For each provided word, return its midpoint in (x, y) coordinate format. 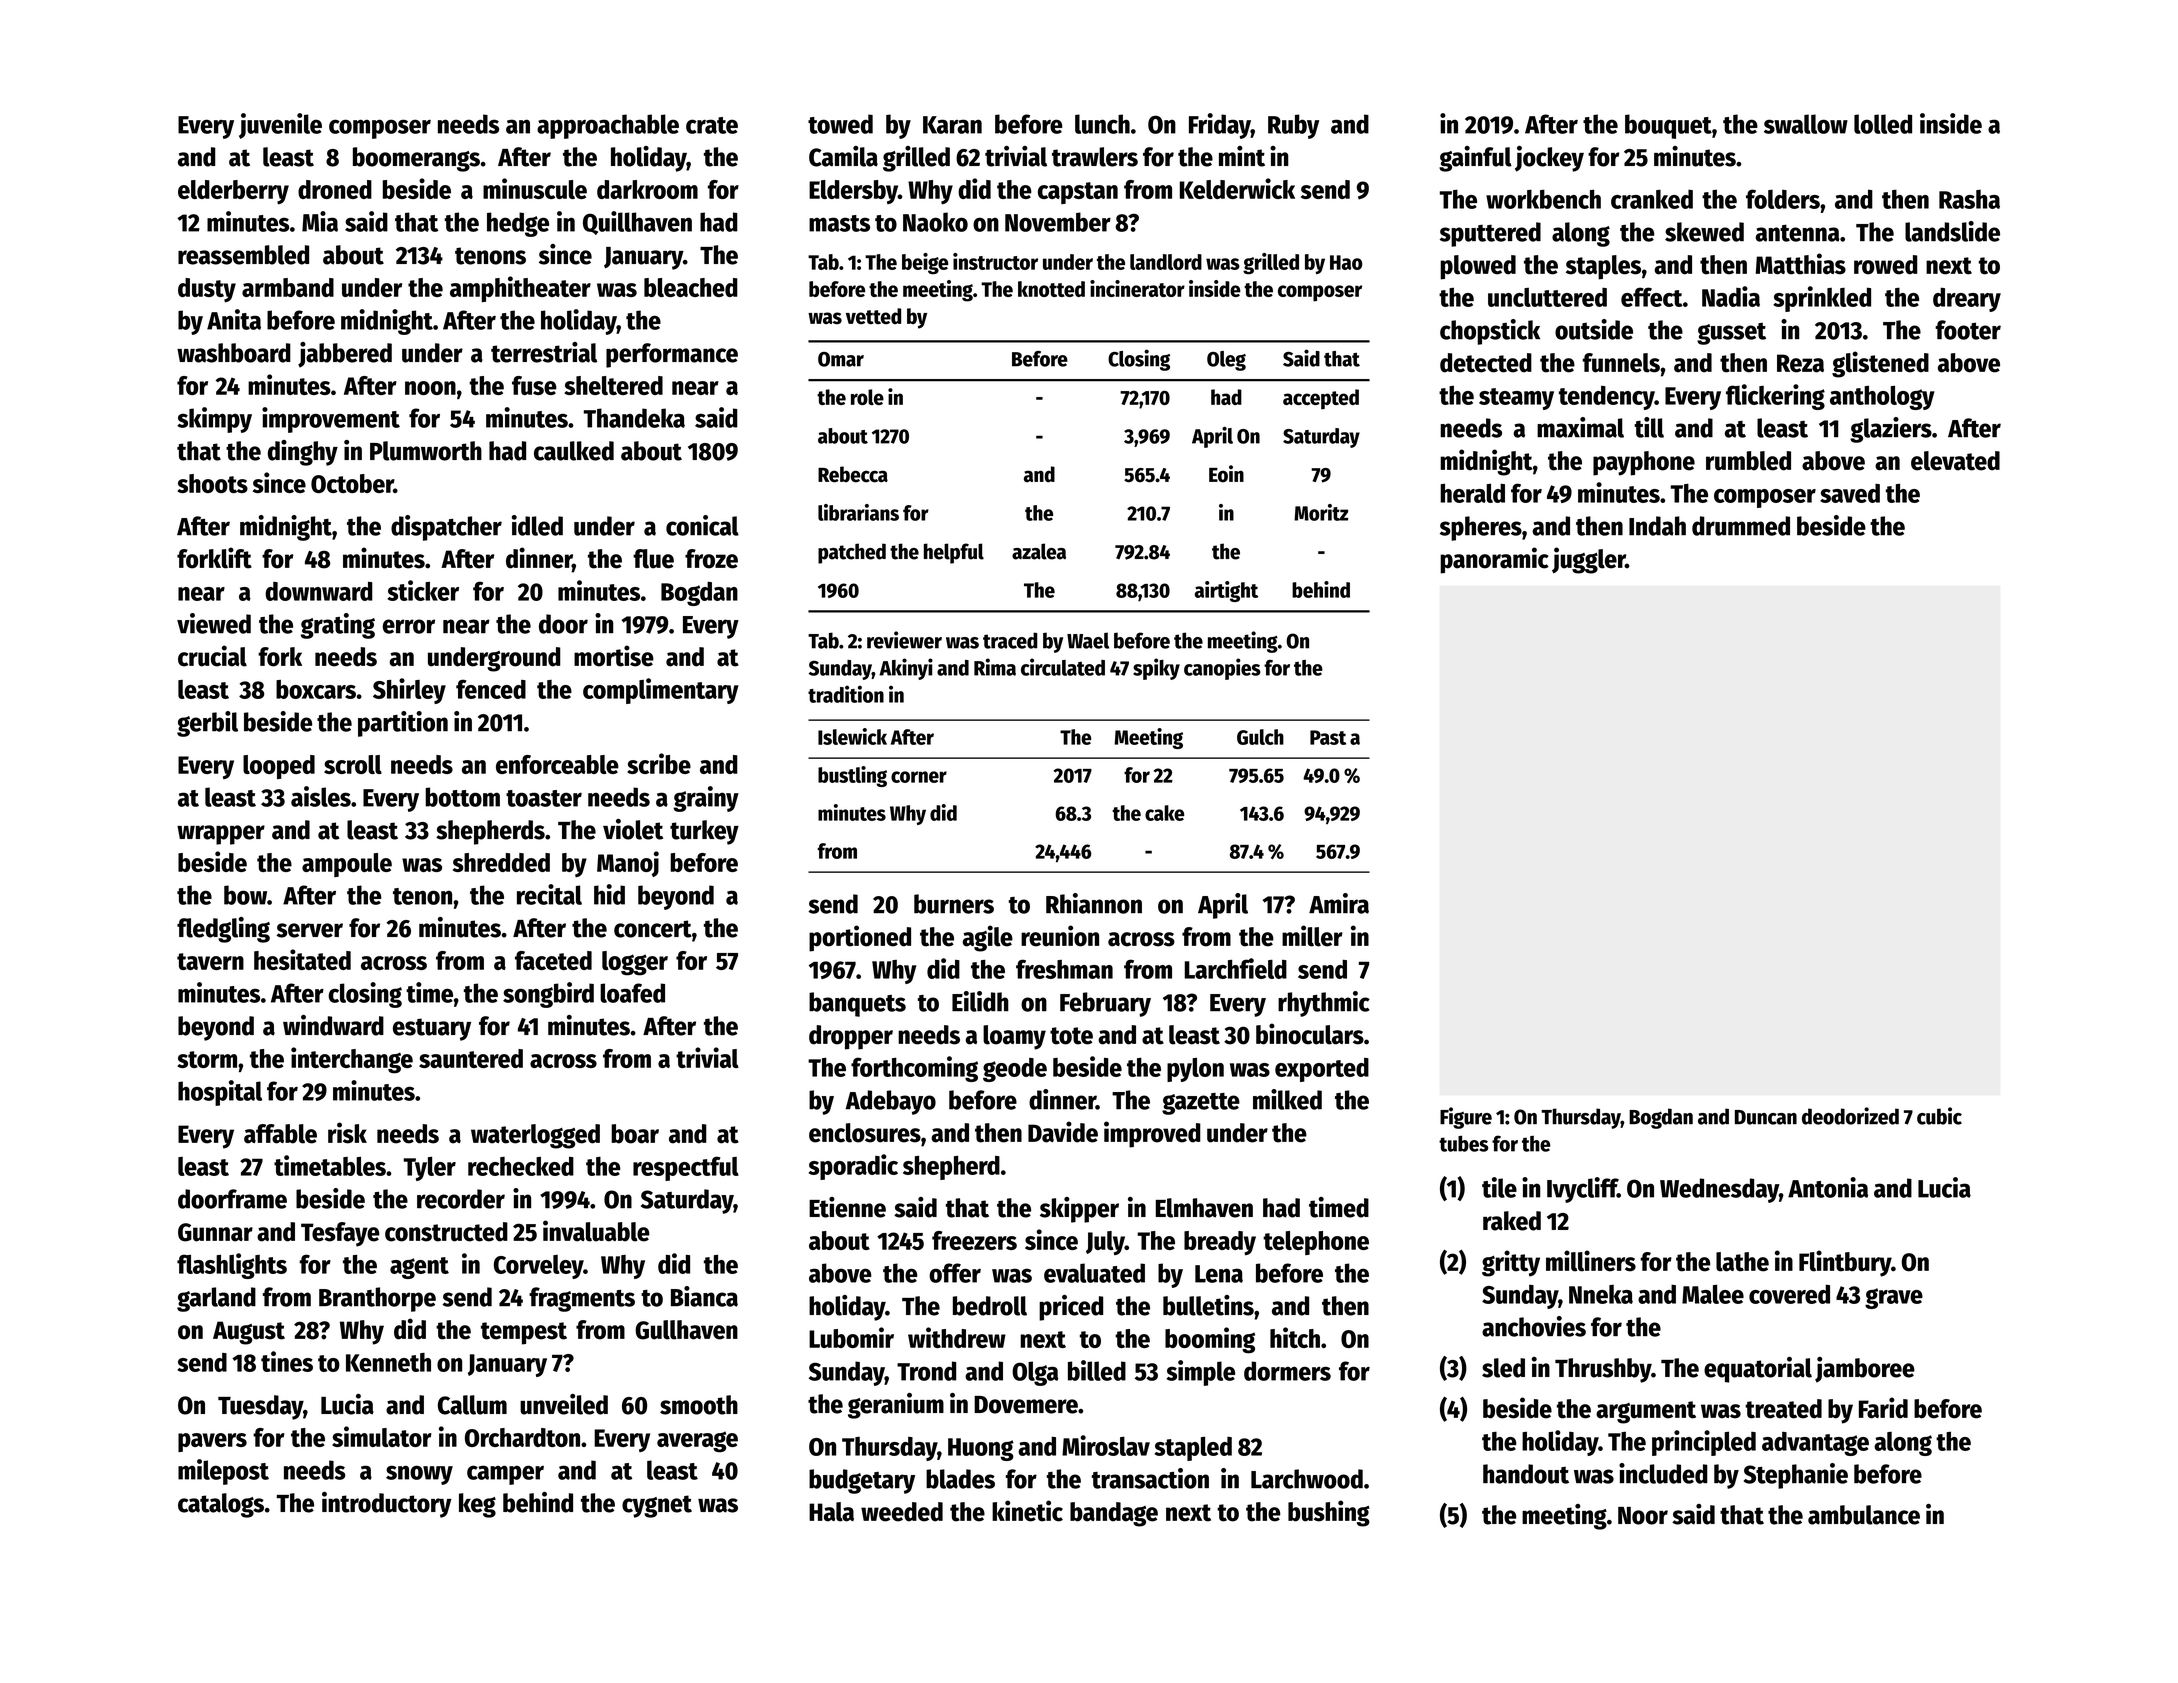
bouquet (1668, 126)
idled (537, 525)
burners (954, 904)
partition (403, 724)
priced (1071, 1308)
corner (919, 777)
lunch (1102, 124)
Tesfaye (340, 1234)
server (309, 930)
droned (335, 189)
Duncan (1766, 1117)
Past (1328, 737)
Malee (1713, 1294)
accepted (1321, 399)
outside (1594, 329)
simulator (382, 1436)
